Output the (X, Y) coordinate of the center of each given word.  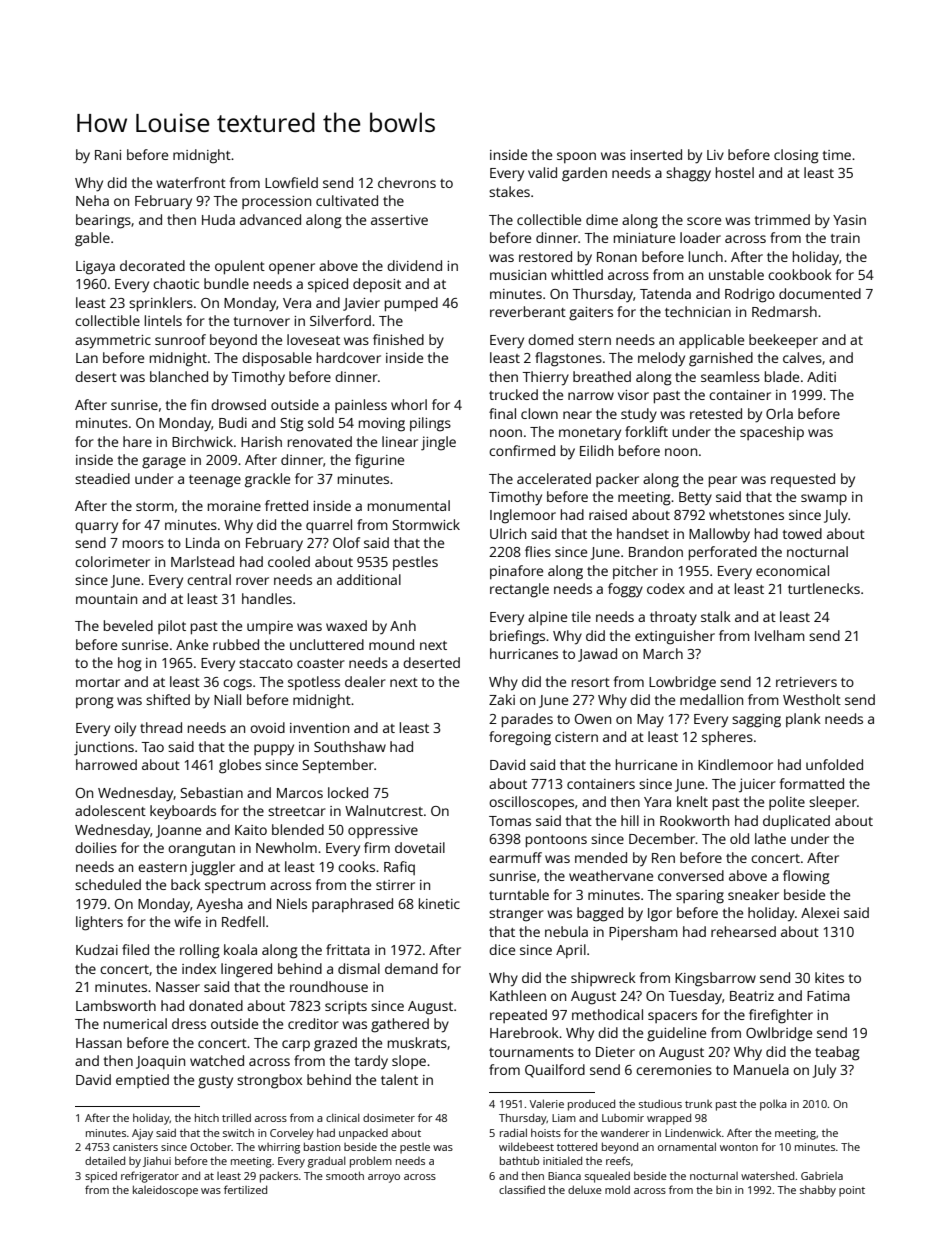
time (836, 155)
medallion (711, 699)
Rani (108, 155)
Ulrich (508, 533)
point (852, 1191)
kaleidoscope (165, 1191)
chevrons (407, 182)
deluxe (585, 1189)
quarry (96, 528)
